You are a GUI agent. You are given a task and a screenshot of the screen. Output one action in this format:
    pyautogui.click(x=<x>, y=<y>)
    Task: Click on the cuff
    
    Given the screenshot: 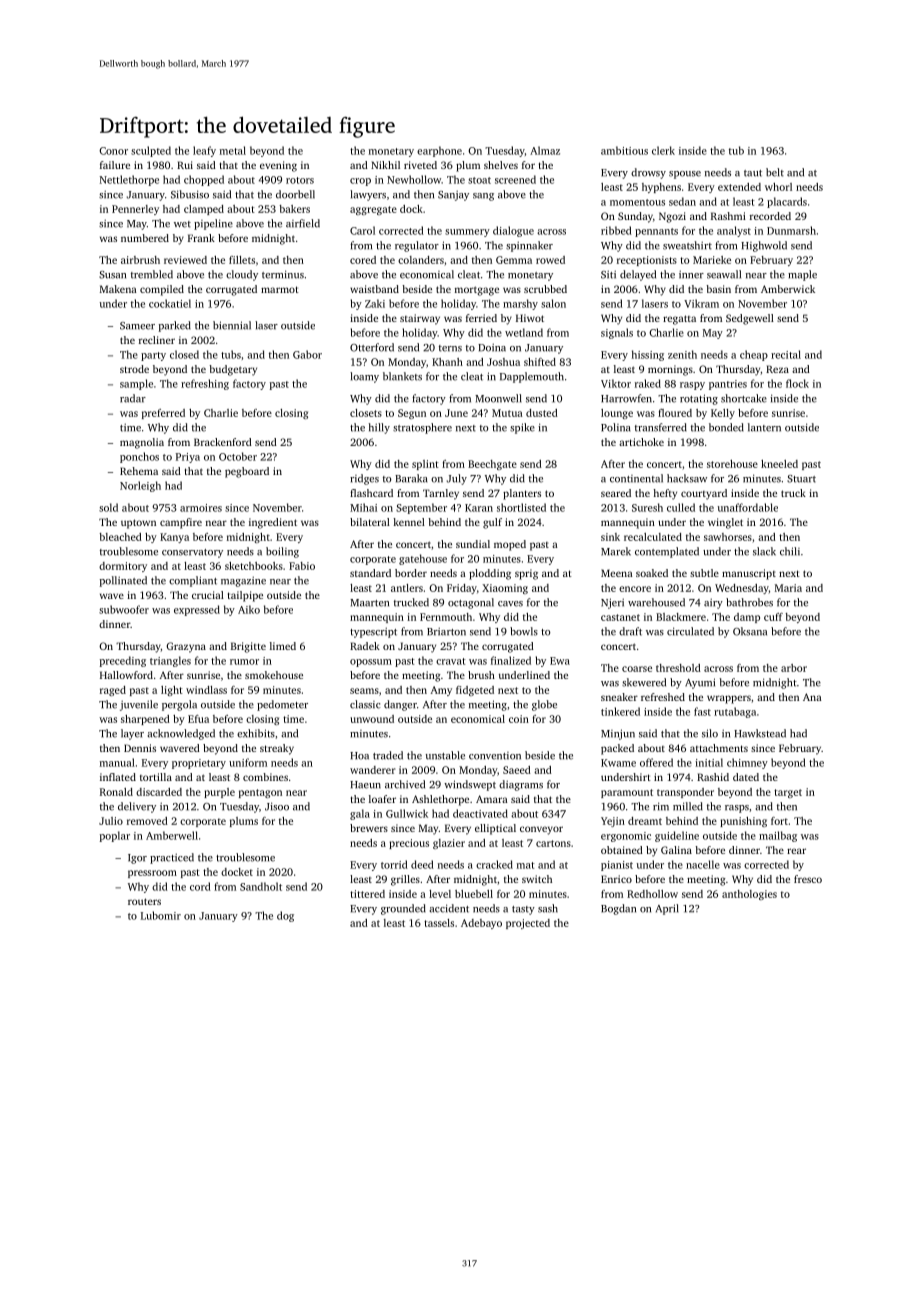 What is the action you would take?
    pyautogui.click(x=773, y=617)
